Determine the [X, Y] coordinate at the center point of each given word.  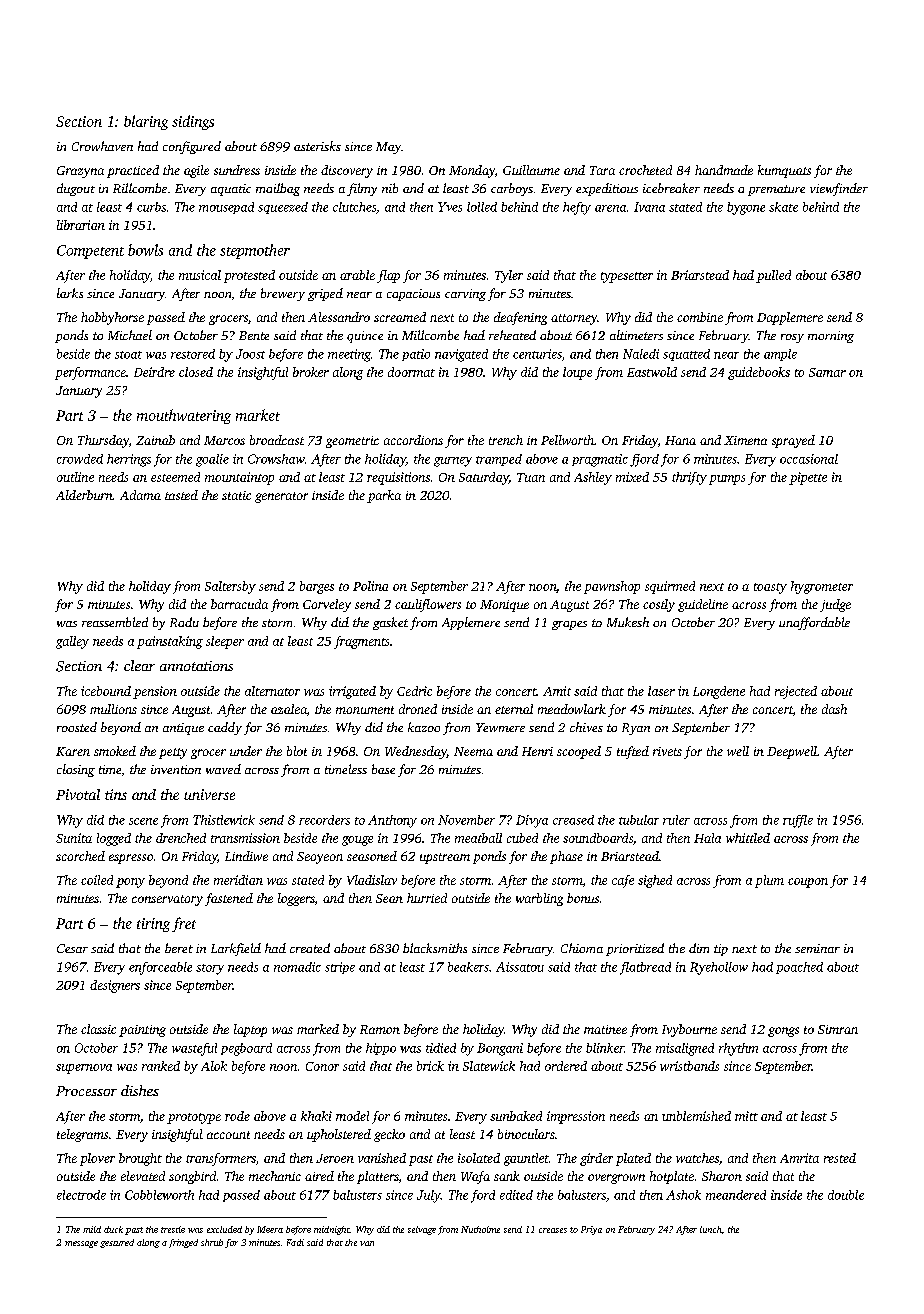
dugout [76, 189]
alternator [272, 691]
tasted [181, 495]
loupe [577, 373]
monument [365, 710]
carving [465, 295]
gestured [117, 1243]
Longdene [719, 692]
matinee [605, 1029]
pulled [773, 276]
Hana [680, 440]
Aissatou [520, 967]
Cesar [72, 948]
